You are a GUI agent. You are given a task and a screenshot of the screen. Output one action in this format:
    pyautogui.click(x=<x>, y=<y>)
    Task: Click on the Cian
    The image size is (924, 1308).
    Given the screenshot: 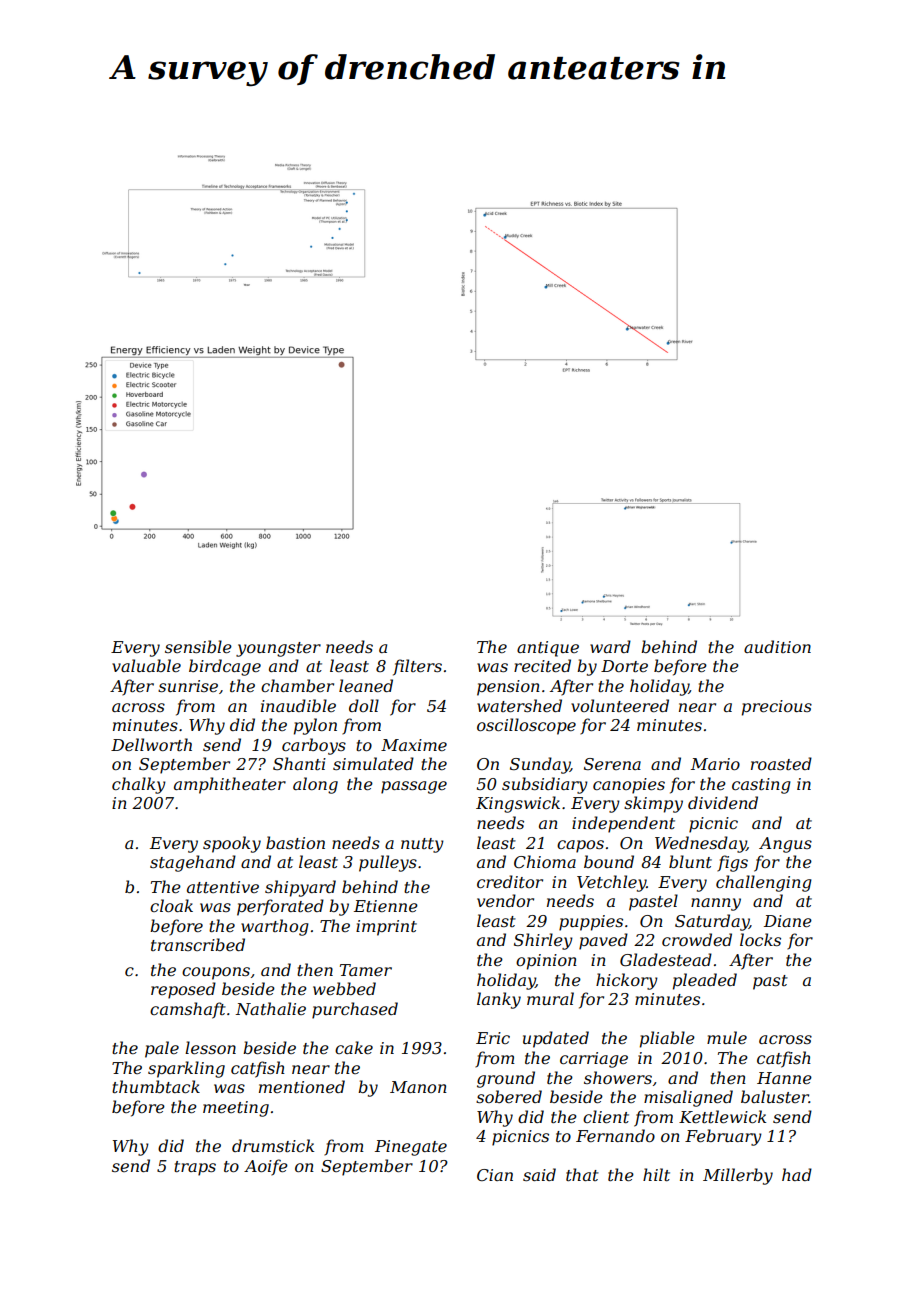 What is the action you would take?
    pyautogui.click(x=495, y=1175)
